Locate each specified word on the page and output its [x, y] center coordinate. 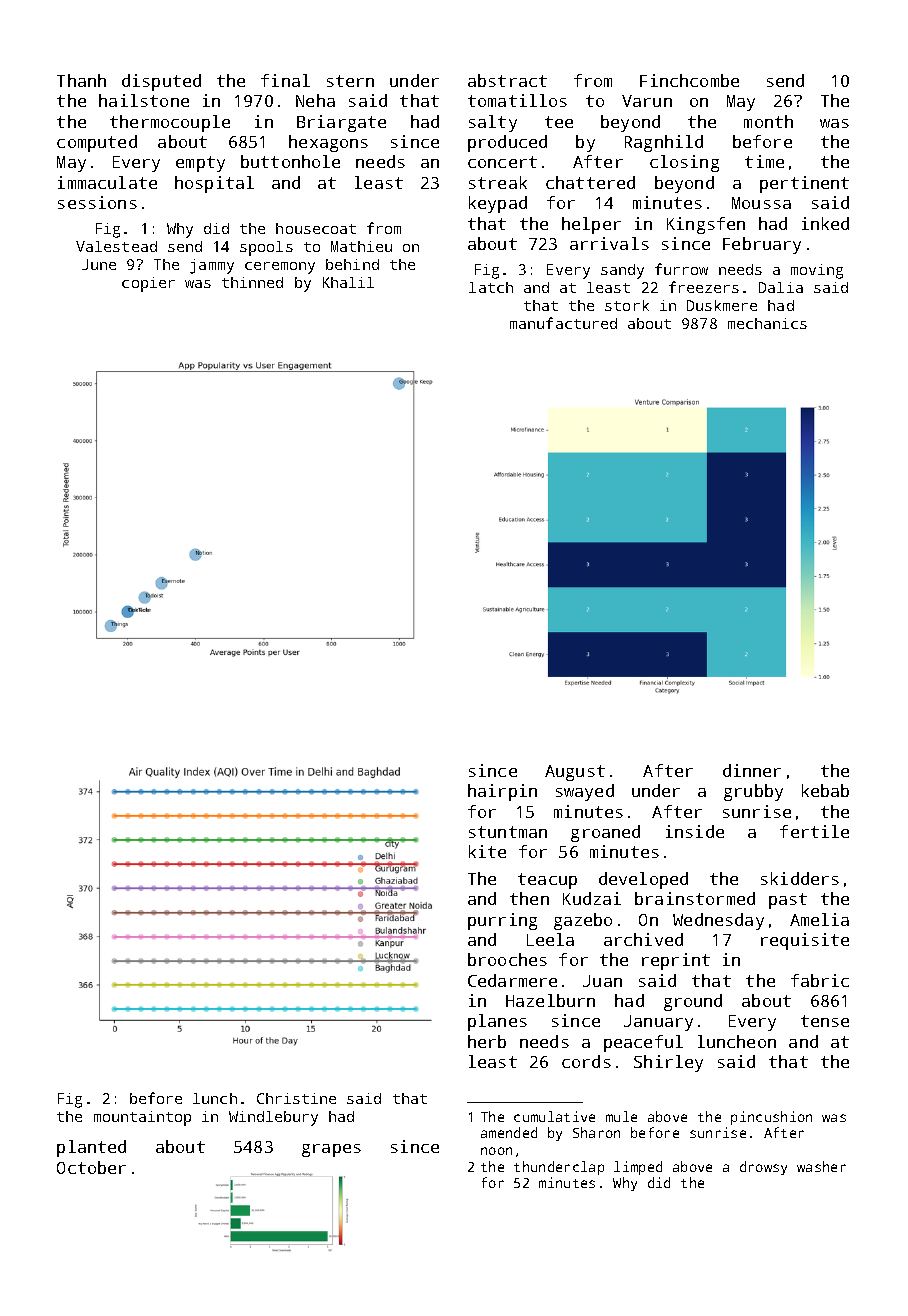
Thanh [81, 80]
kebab [825, 790]
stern [350, 81]
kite [487, 851]
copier [148, 284]
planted [91, 1148]
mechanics [767, 323]
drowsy [763, 1168]
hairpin [502, 792]
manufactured [563, 323]
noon [496, 1151]
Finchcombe [689, 80]
